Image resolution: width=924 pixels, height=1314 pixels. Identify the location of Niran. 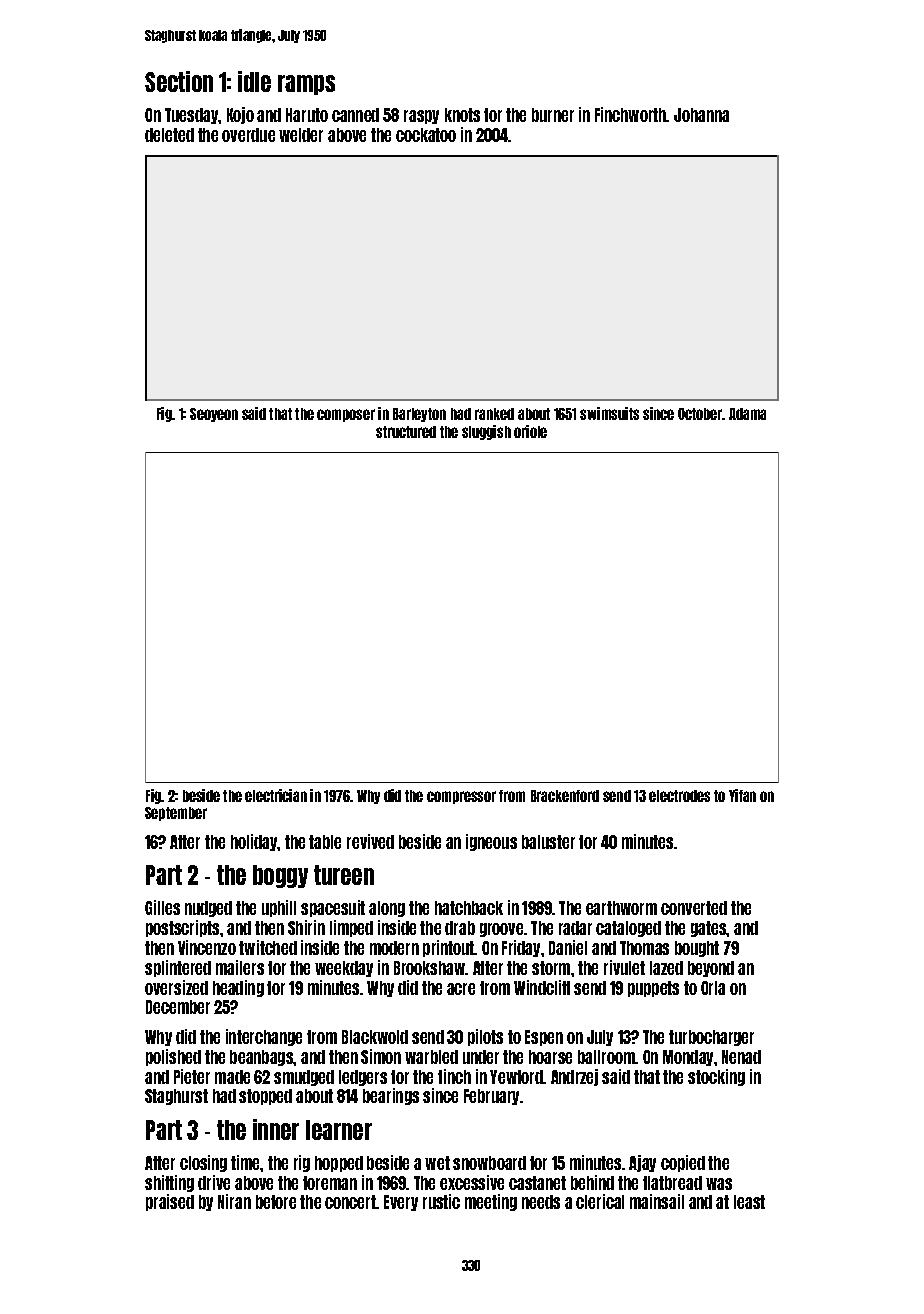
(234, 1201).
